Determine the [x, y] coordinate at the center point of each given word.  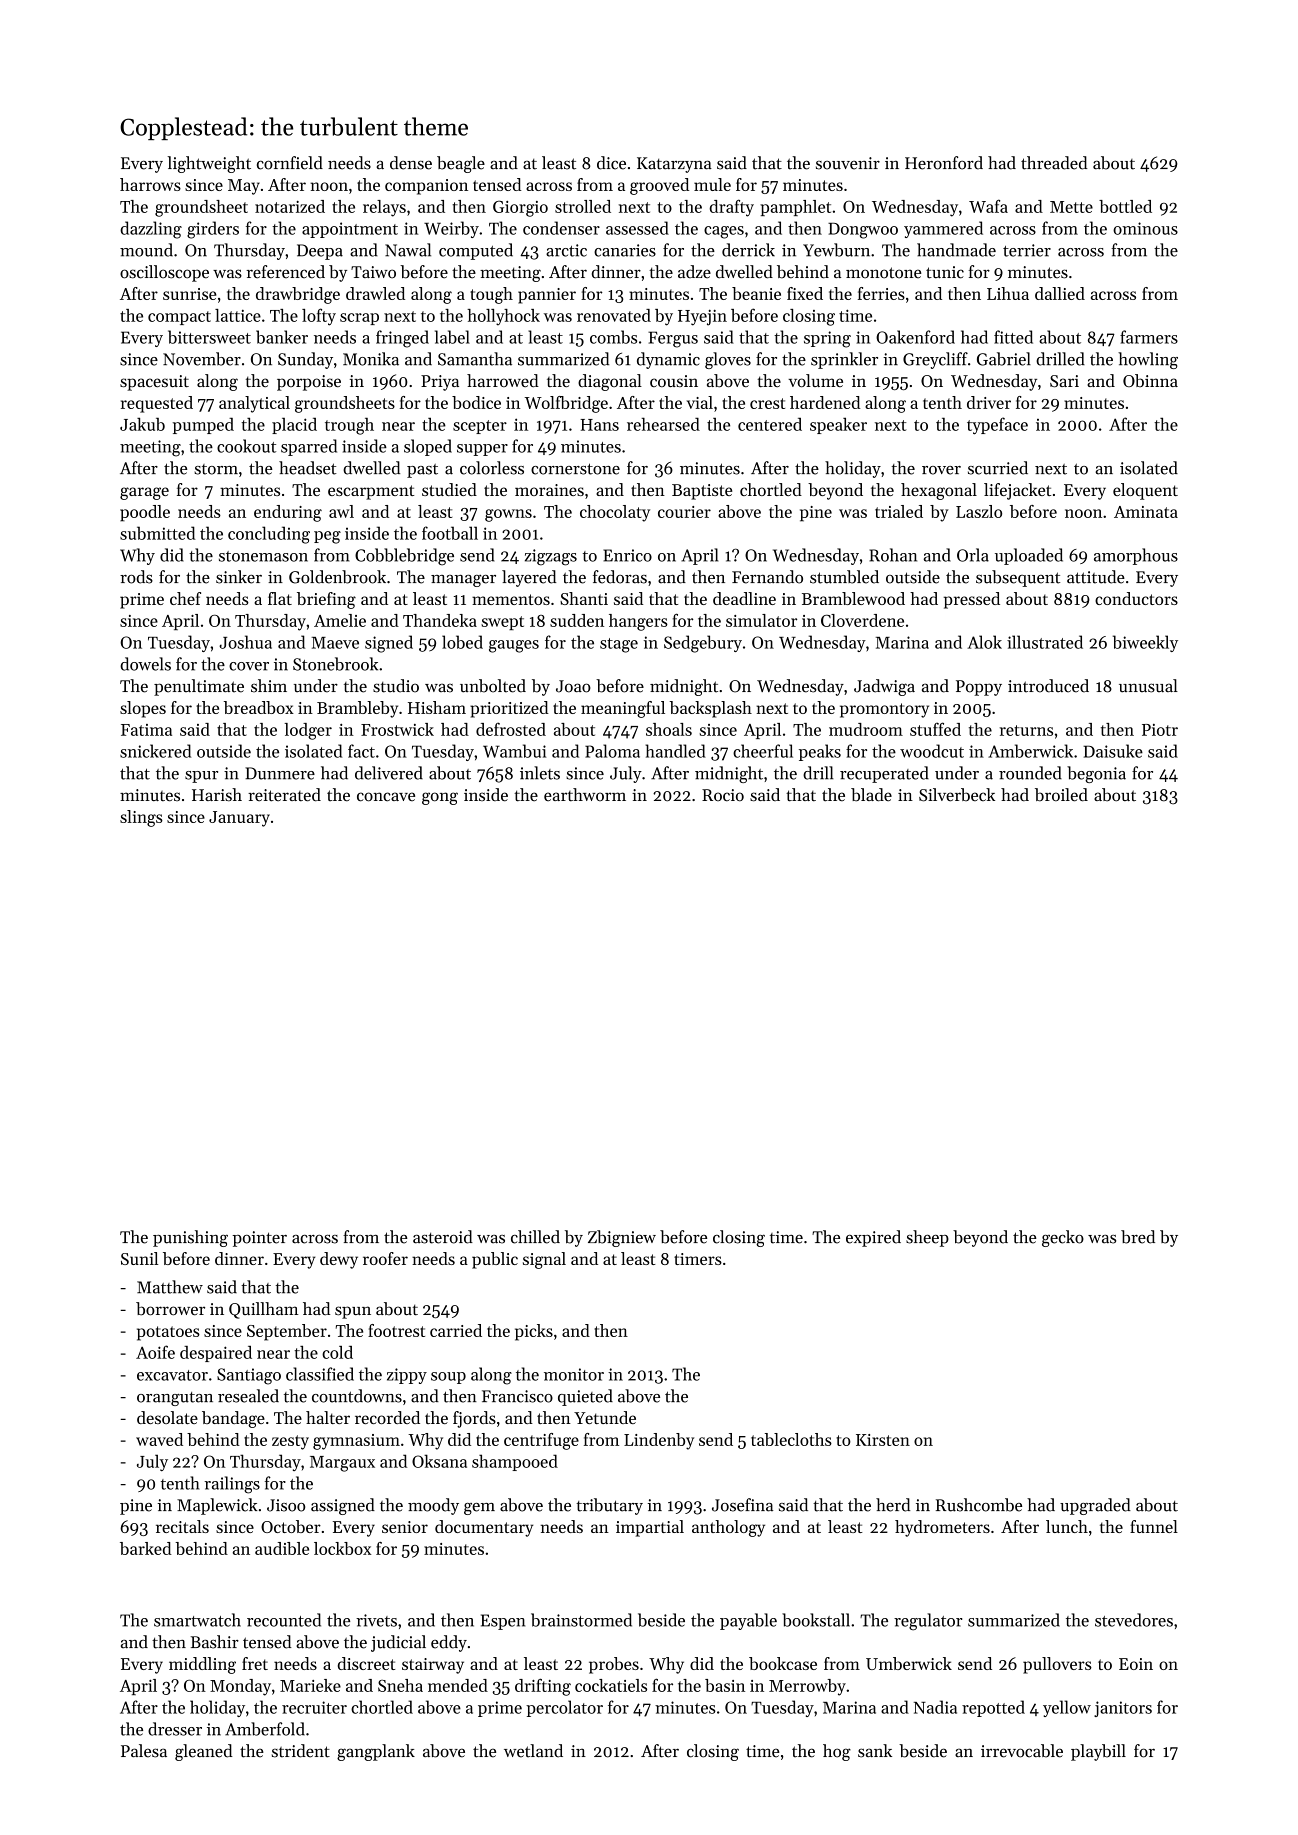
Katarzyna [674, 165]
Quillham [263, 1310]
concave [386, 797]
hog [837, 1752]
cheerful [763, 751]
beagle [461, 164]
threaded [1054, 163]
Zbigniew [622, 1238]
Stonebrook [335, 664]
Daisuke [1113, 751]
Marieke [310, 1685]
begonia [1096, 774]
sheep [927, 1238]
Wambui [514, 751]
